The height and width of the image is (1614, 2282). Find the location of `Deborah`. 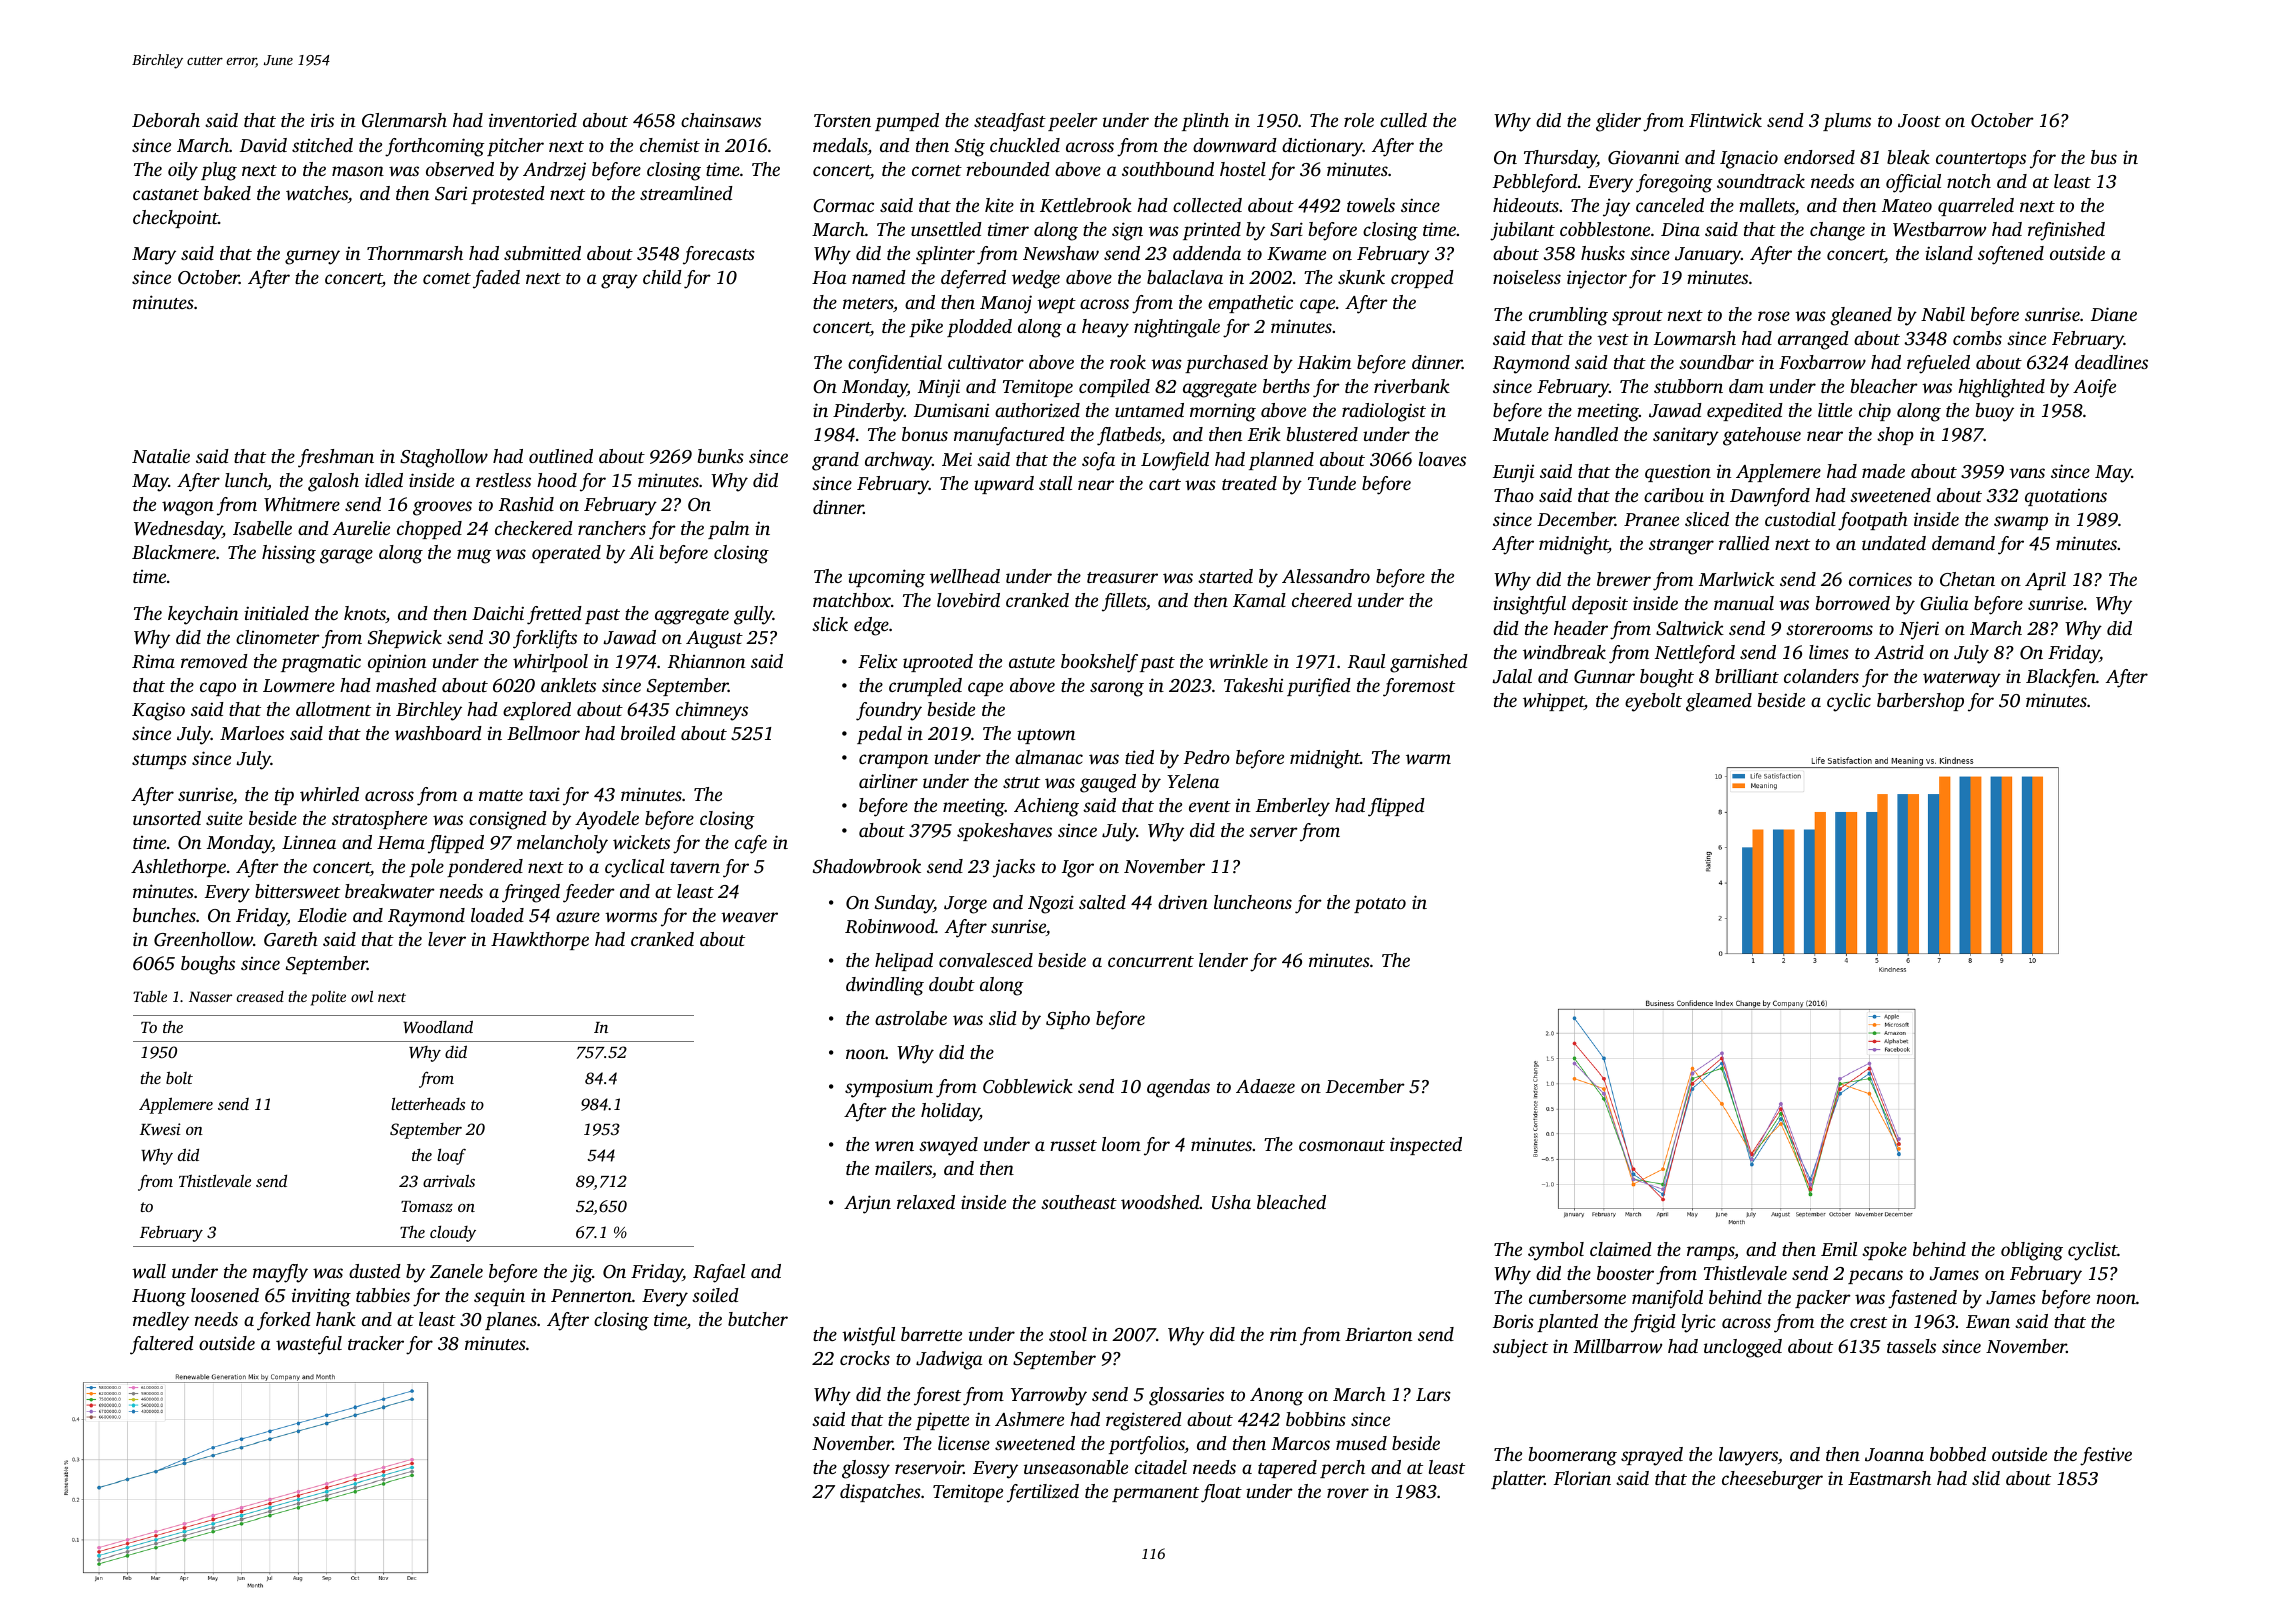

Deborah is located at coordinates (166, 120).
